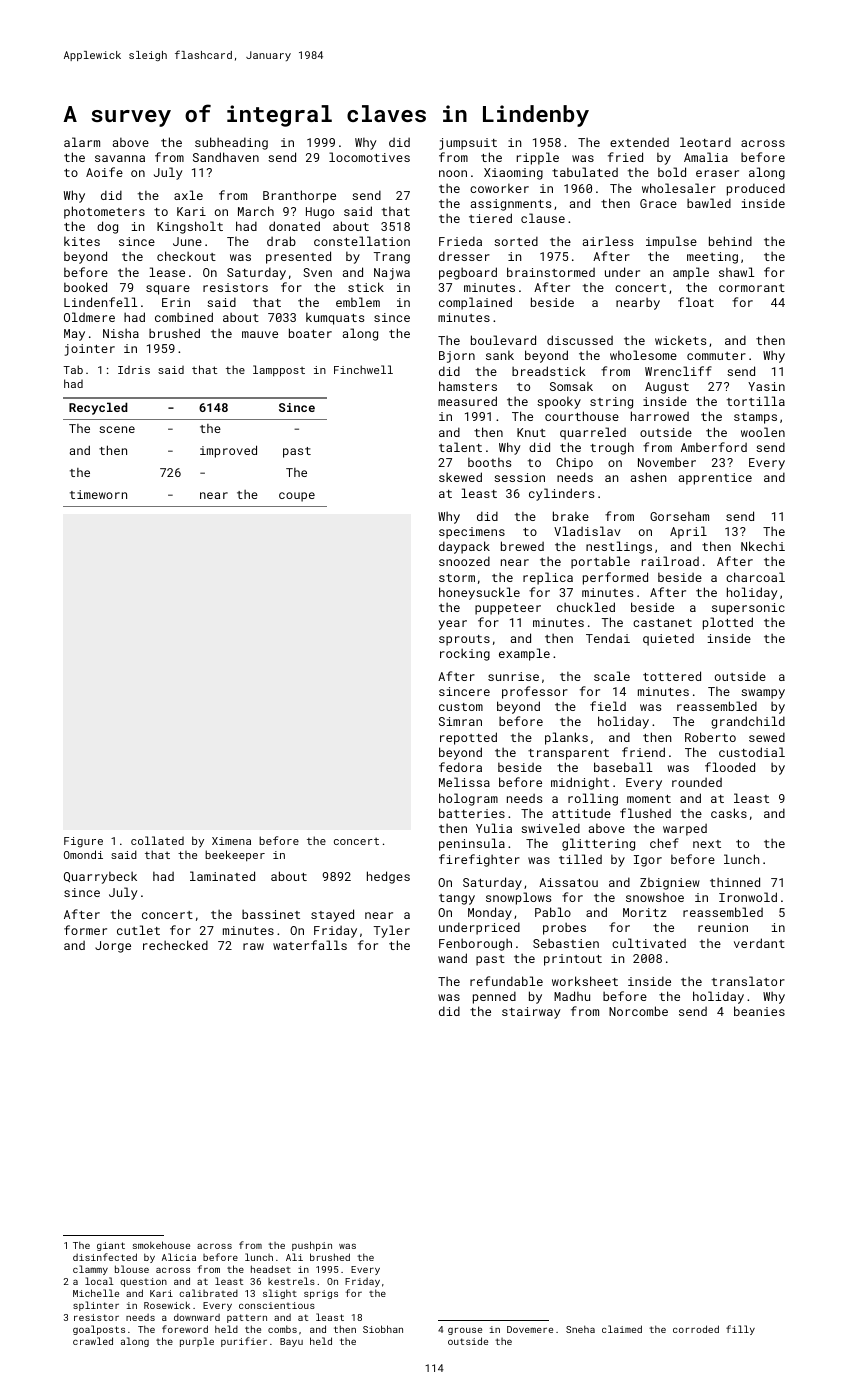  I want to click on alarm, so click(82, 142).
